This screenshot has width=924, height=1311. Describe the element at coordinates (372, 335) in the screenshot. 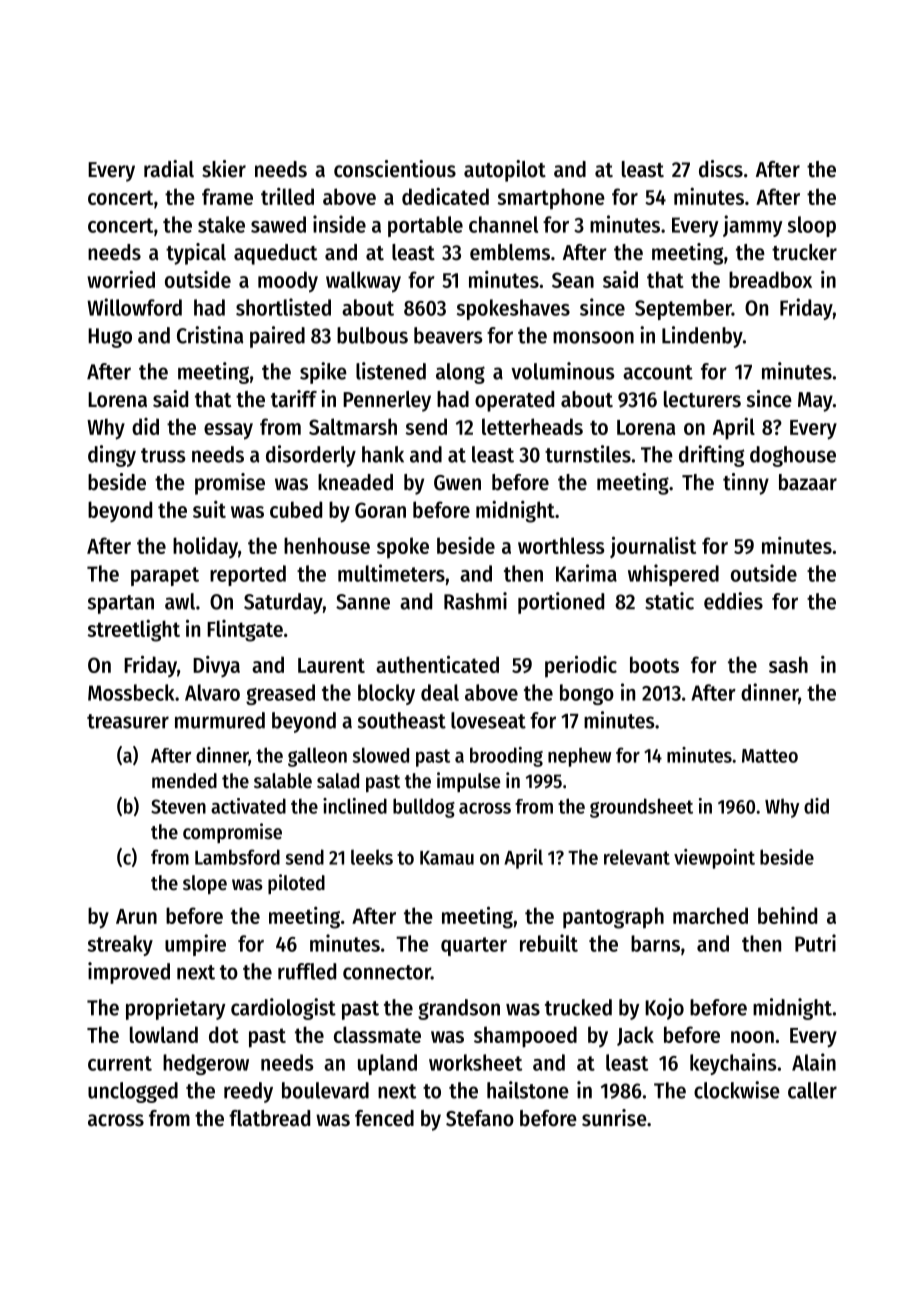

I see `bulbous` at that location.
